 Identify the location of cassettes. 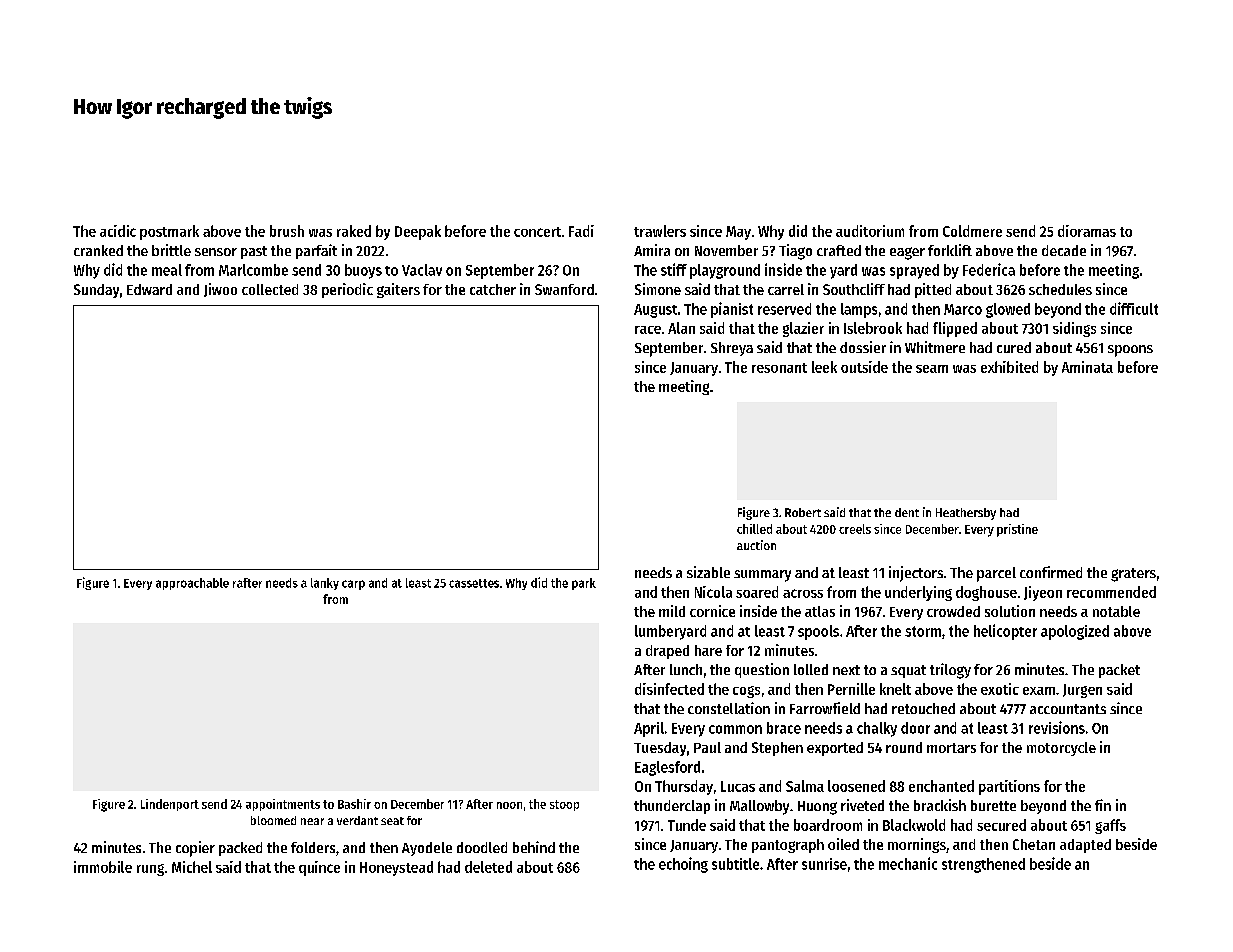
(474, 583).
